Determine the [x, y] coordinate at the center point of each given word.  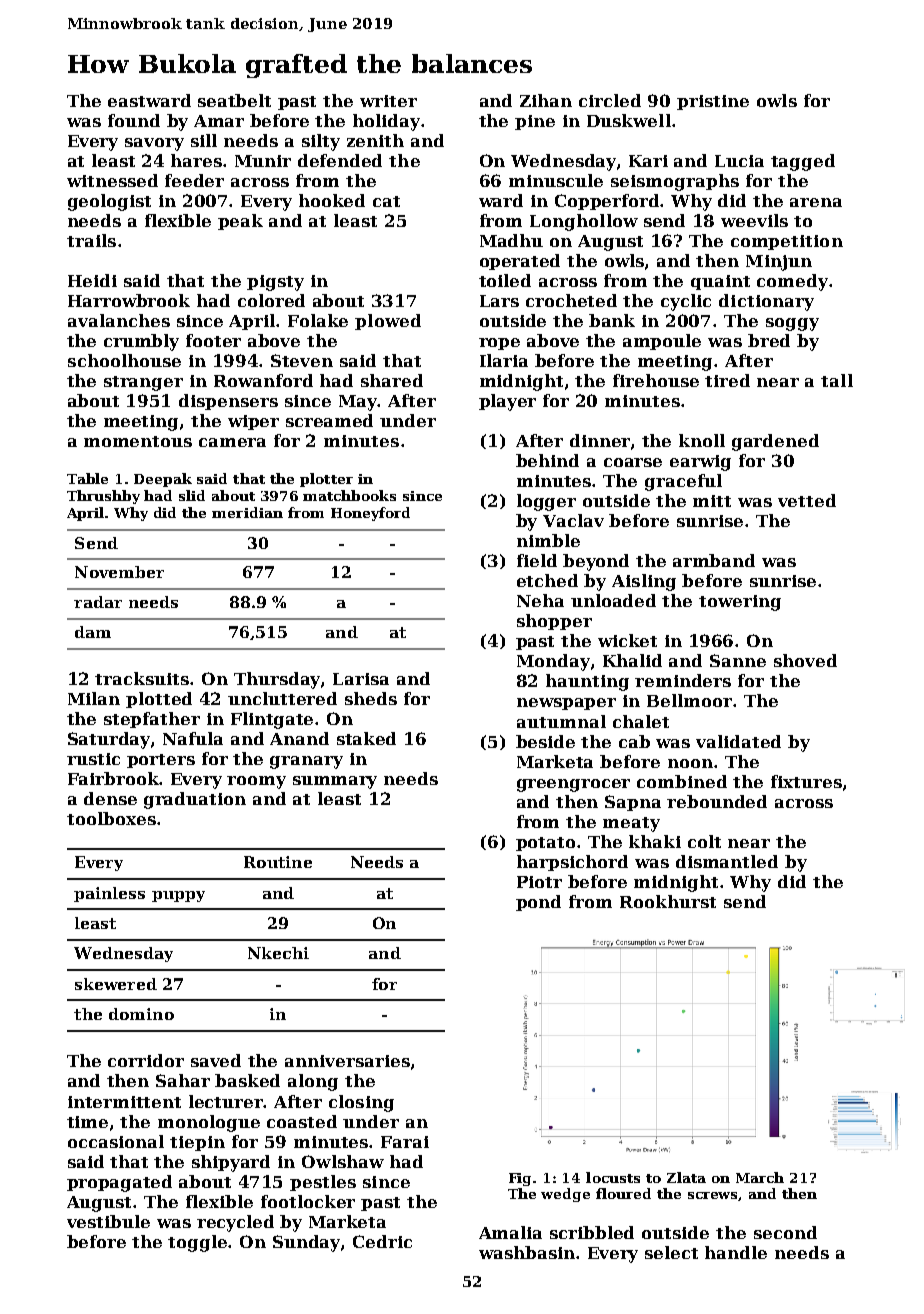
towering [740, 603]
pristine [713, 102]
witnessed [112, 180]
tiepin [197, 1143]
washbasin [527, 1252]
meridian [247, 512]
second [785, 1232]
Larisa [361, 679]
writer [388, 101]
